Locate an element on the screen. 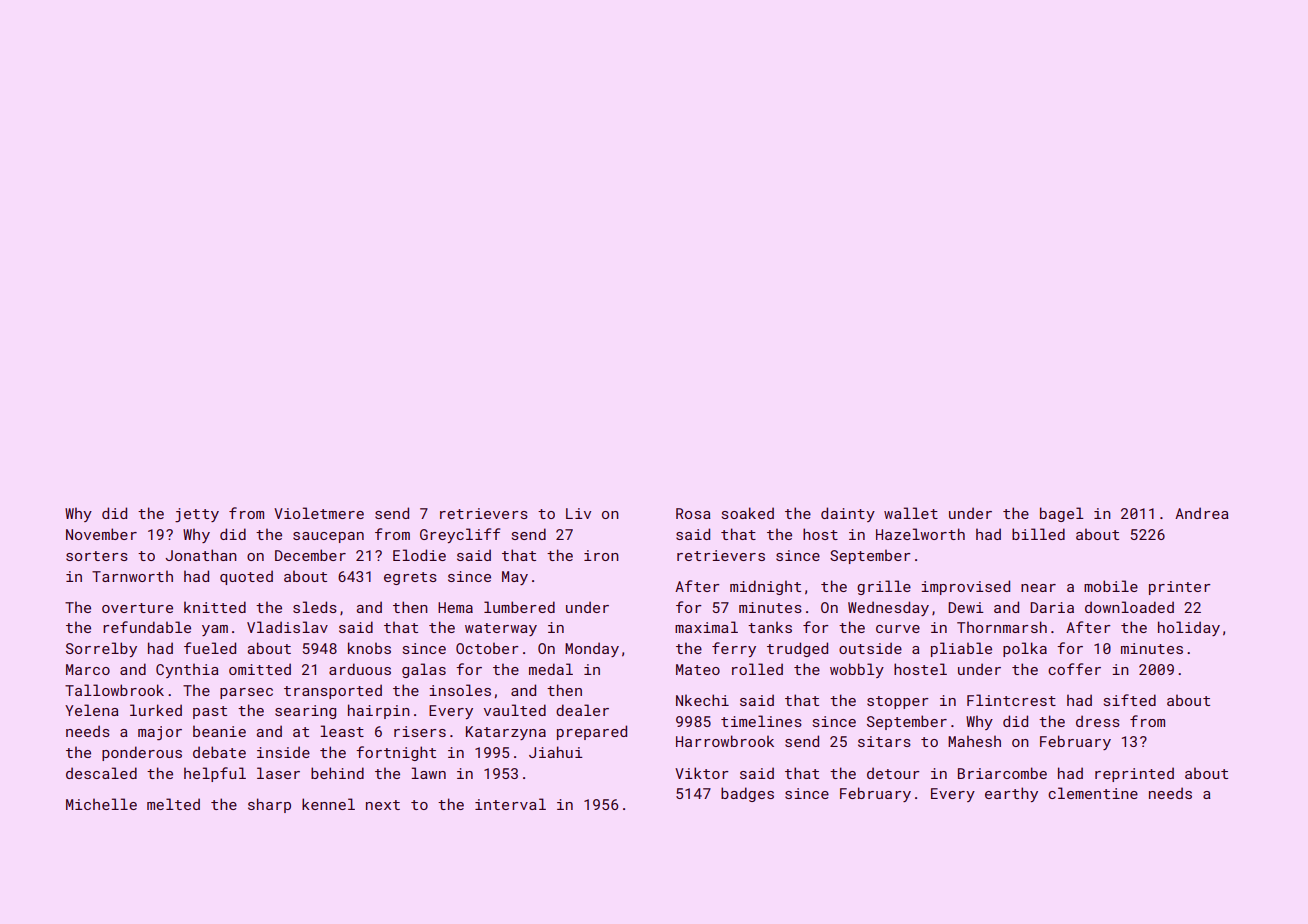 This screenshot has width=1308, height=924. insoles is located at coordinates (460, 690).
